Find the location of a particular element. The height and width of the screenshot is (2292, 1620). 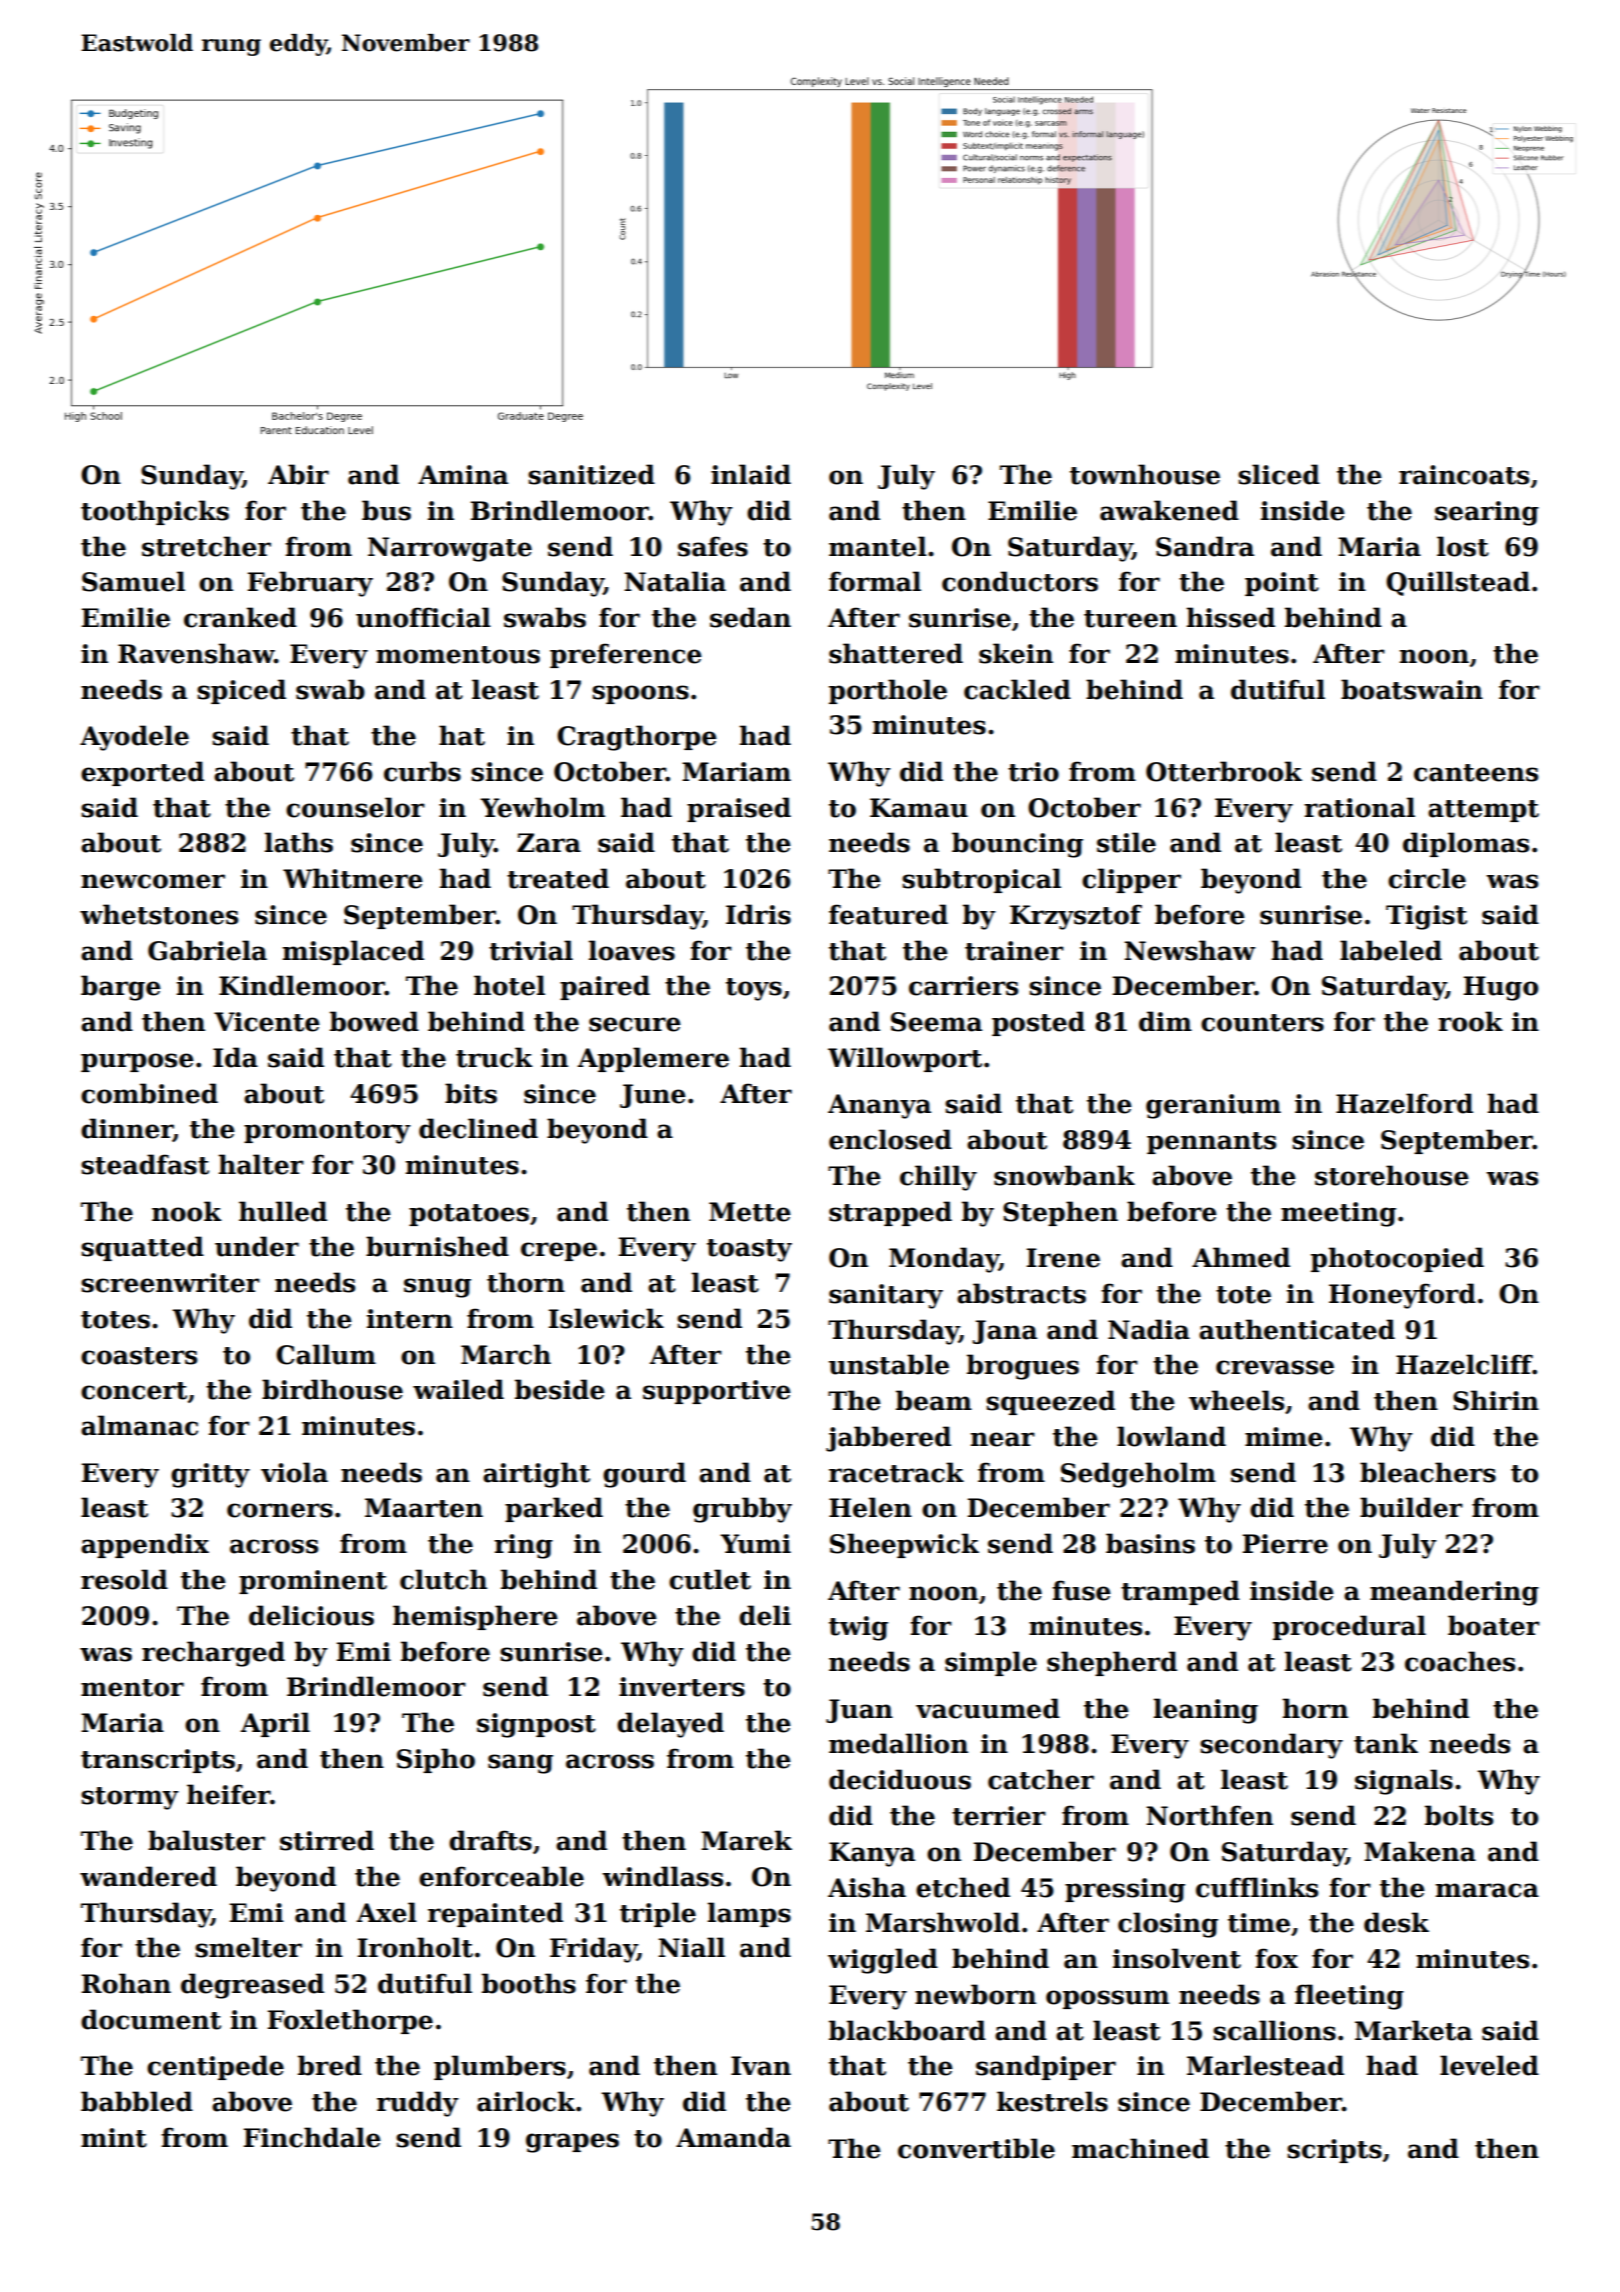

tramped is located at coordinates (1180, 1592).
